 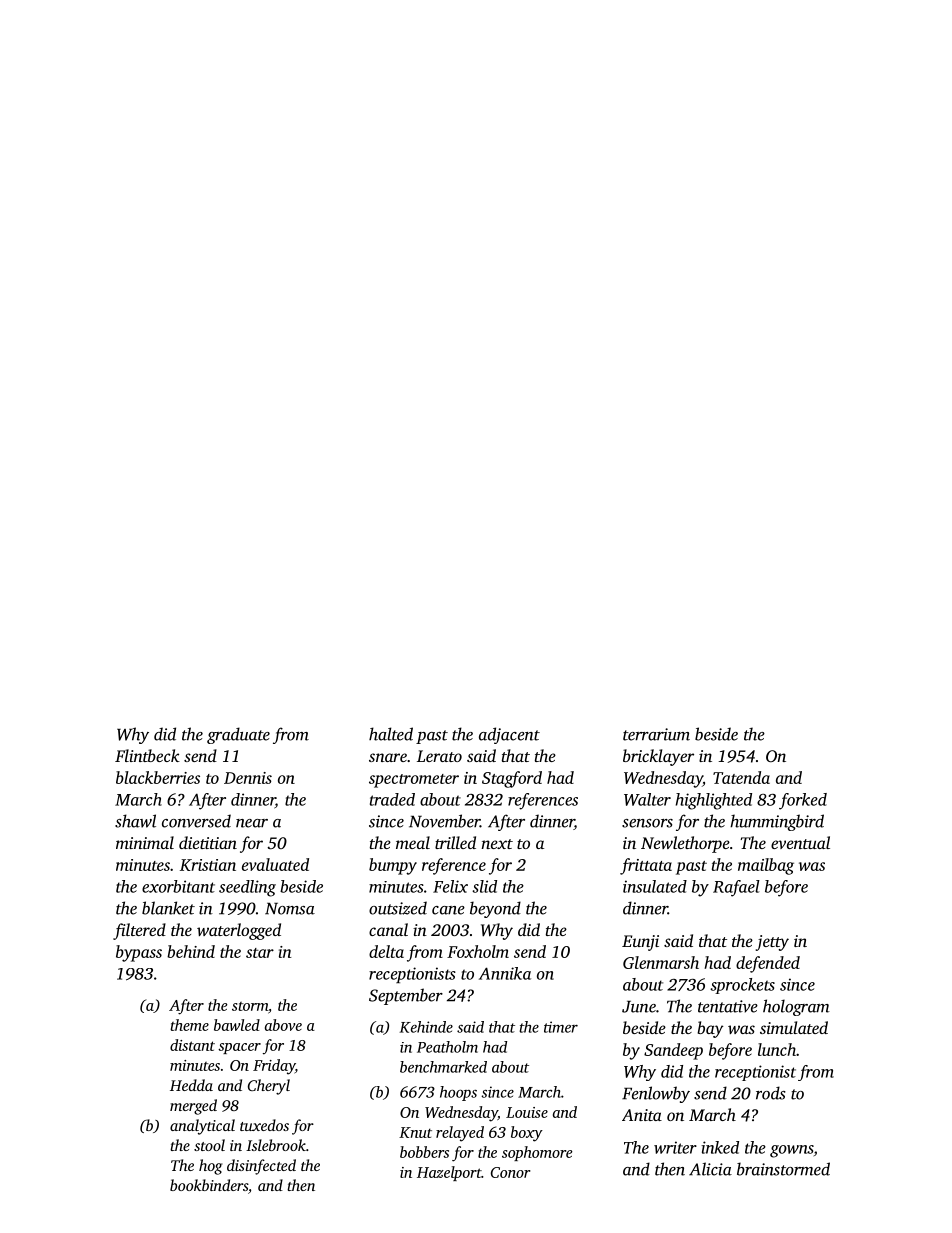 What do you see at coordinates (511, 1172) in the document?
I see `Conor` at bounding box center [511, 1172].
